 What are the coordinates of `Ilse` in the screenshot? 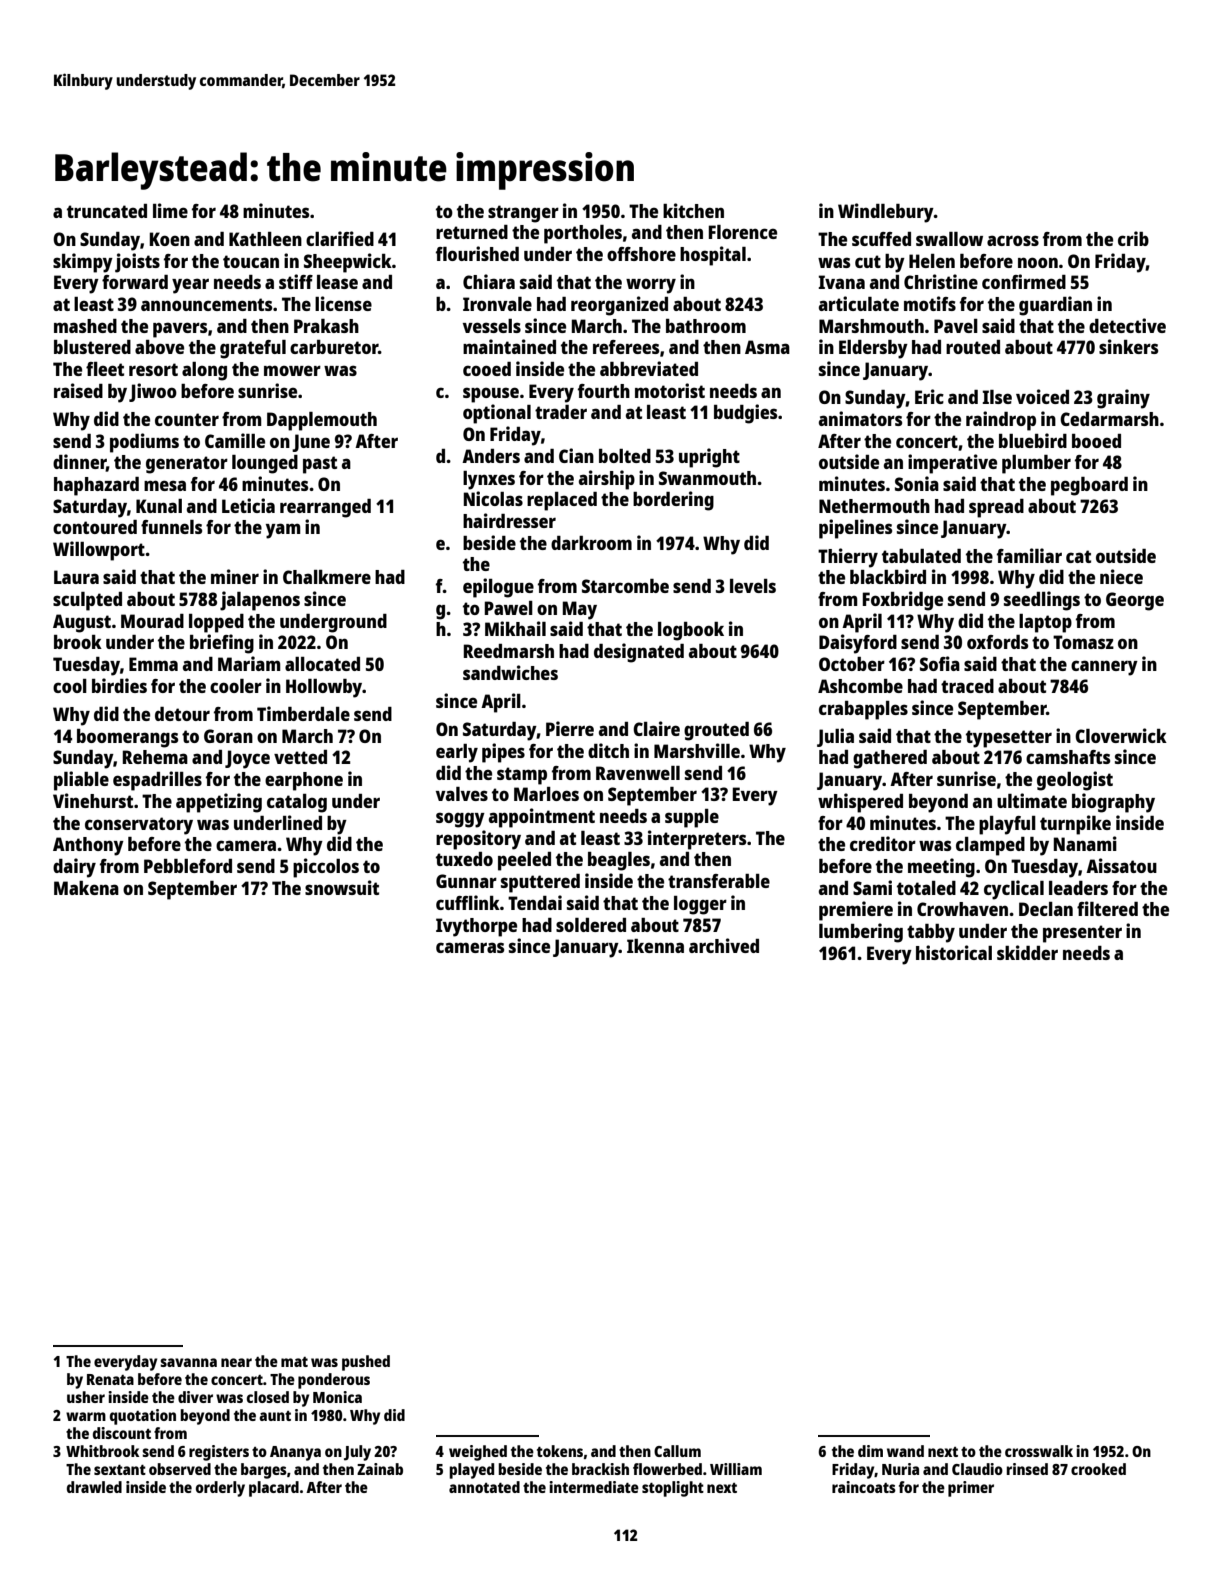 It's located at (997, 397).
